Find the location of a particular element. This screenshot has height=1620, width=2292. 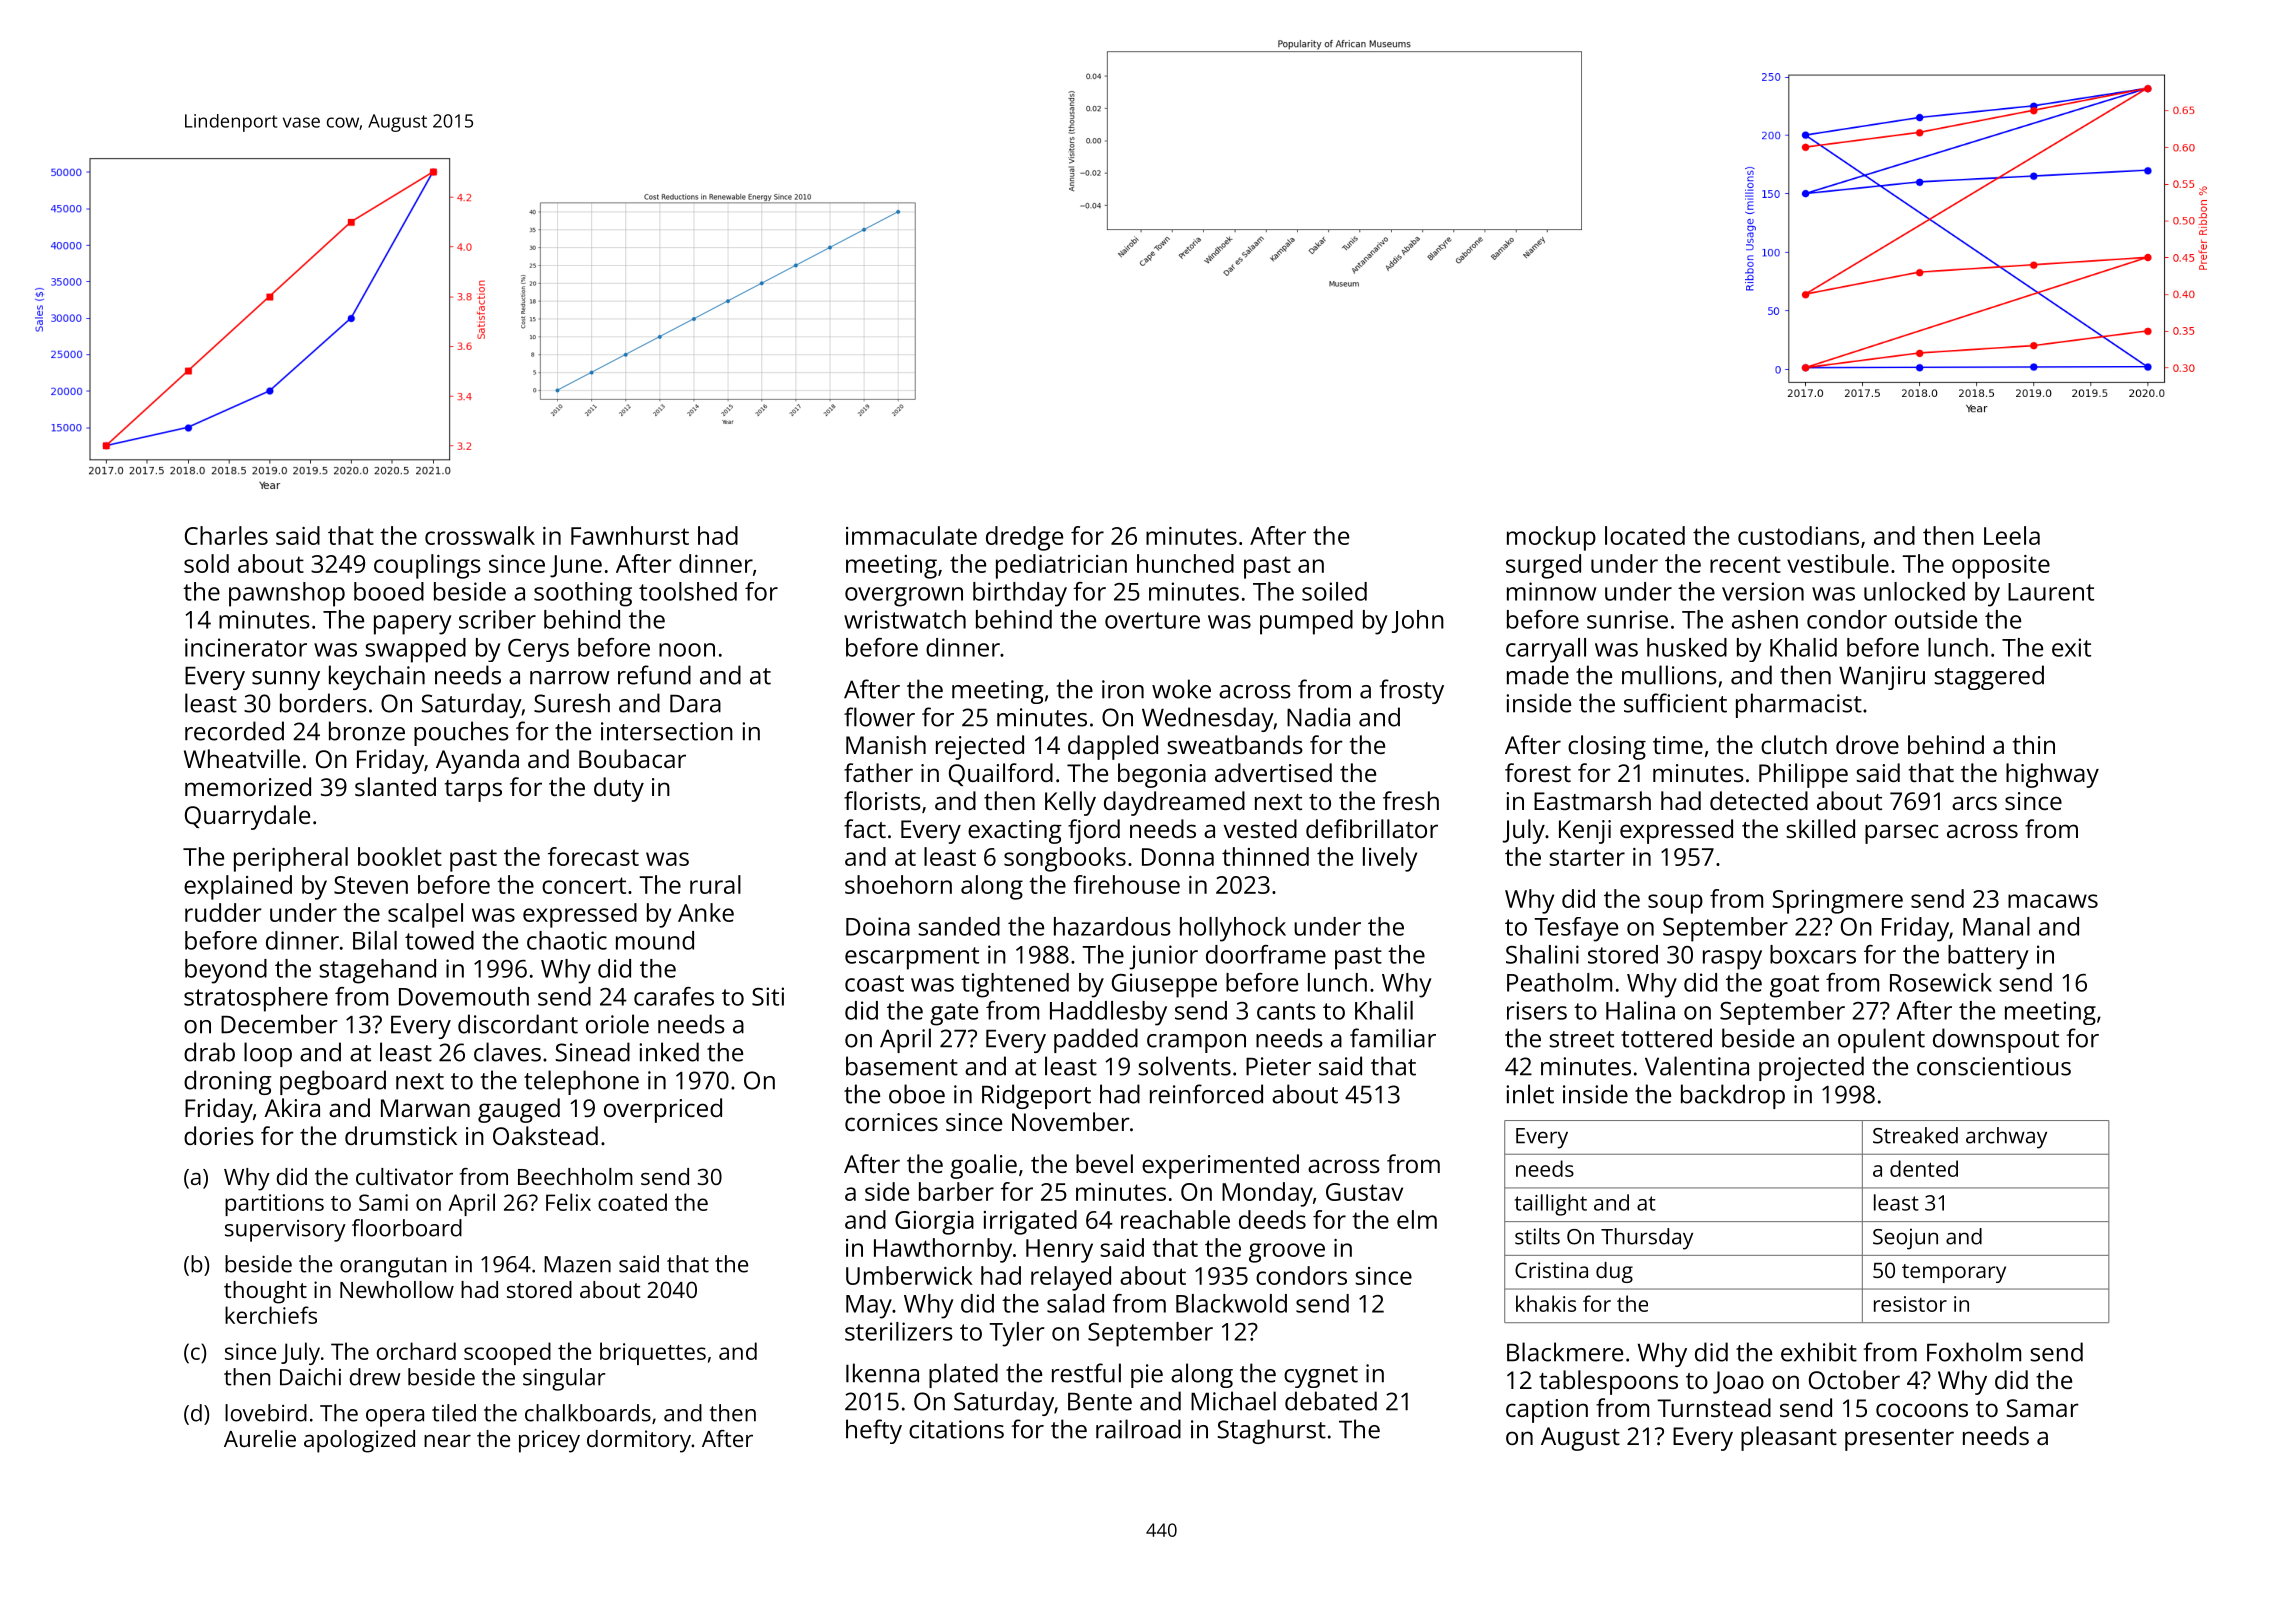

iron is located at coordinates (1123, 689).
